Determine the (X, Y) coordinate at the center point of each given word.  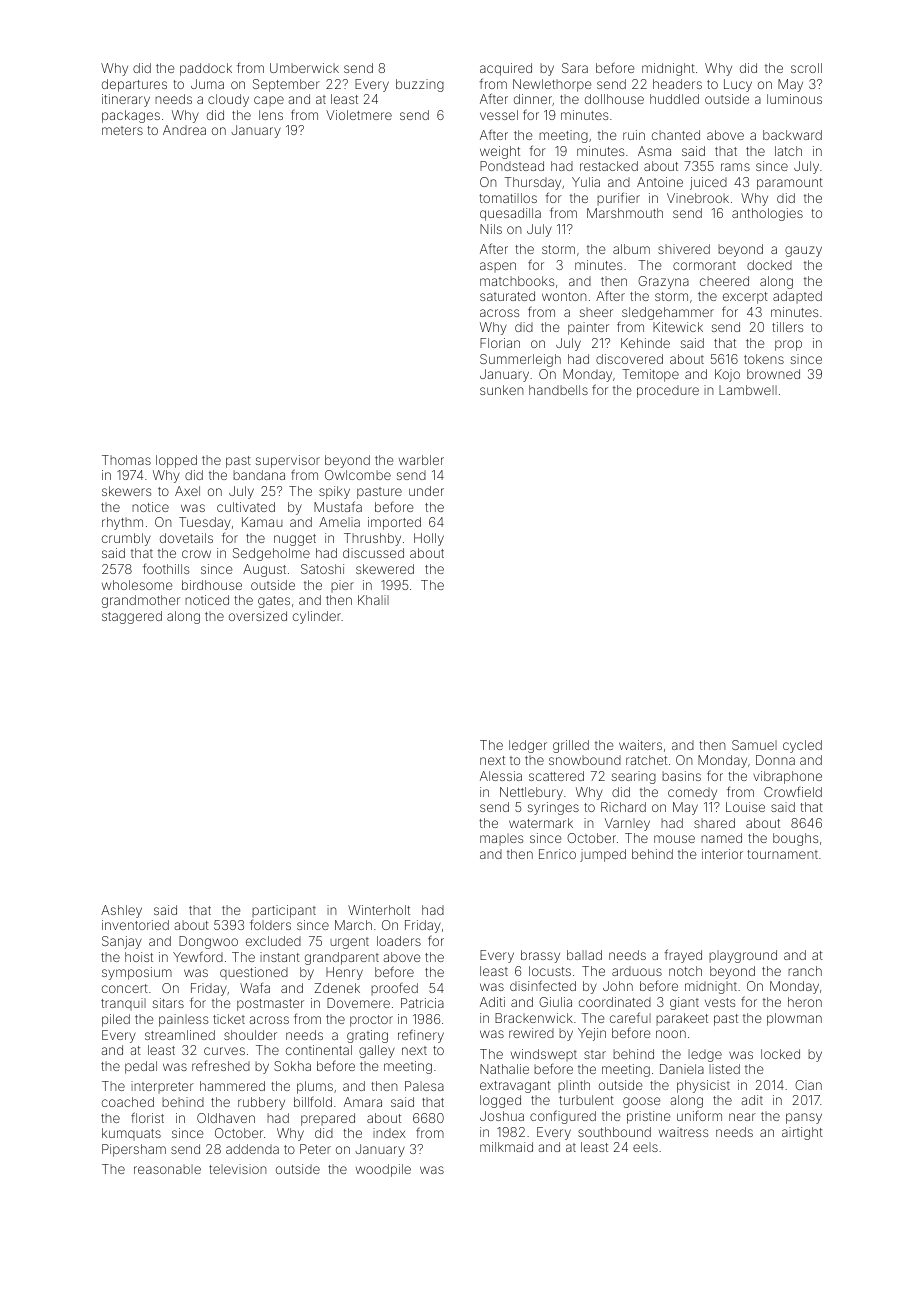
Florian (500, 343)
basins (681, 776)
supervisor (288, 461)
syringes (553, 808)
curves (224, 1051)
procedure (668, 391)
